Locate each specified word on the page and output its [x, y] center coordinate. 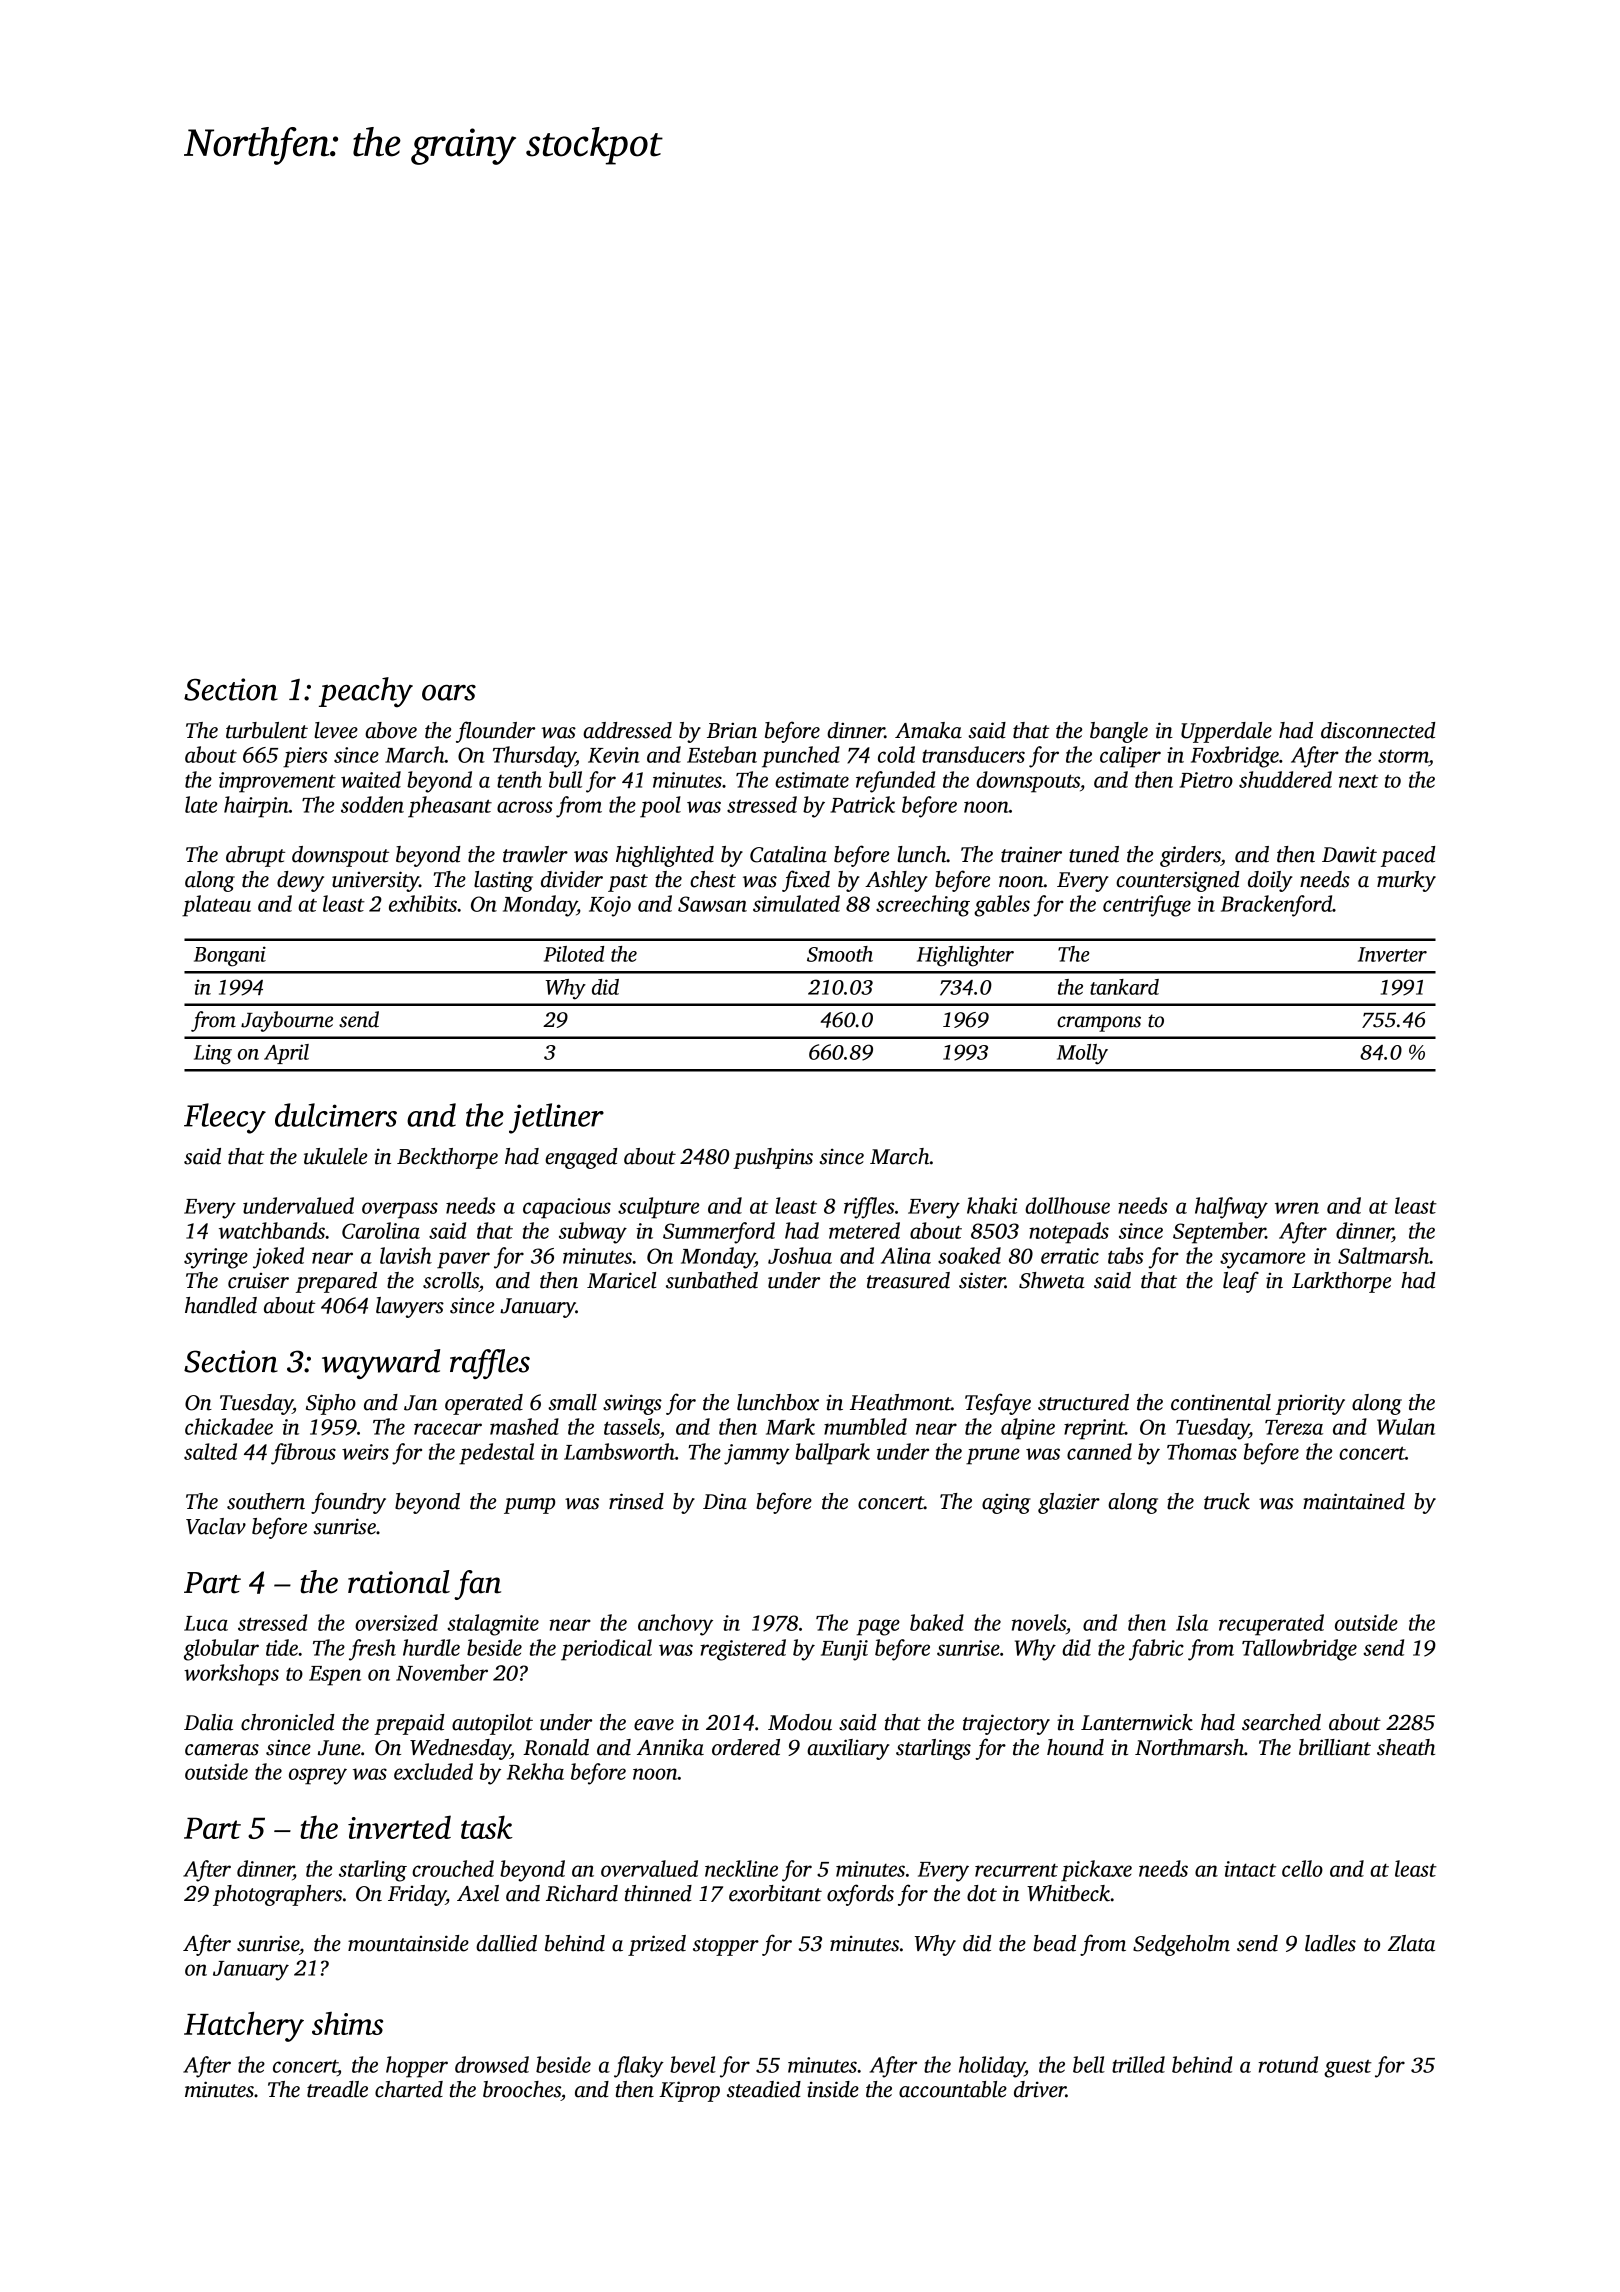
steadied [764, 2089]
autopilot [492, 1724]
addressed [627, 730]
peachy [366, 692]
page [878, 1627]
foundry [348, 1503]
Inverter [1392, 954]
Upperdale [1226, 732]
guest [1348, 2069]
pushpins [773, 1158]
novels [1039, 1622]
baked [937, 1622]
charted [409, 2089]
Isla [1192, 1622]
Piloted [574, 954]
